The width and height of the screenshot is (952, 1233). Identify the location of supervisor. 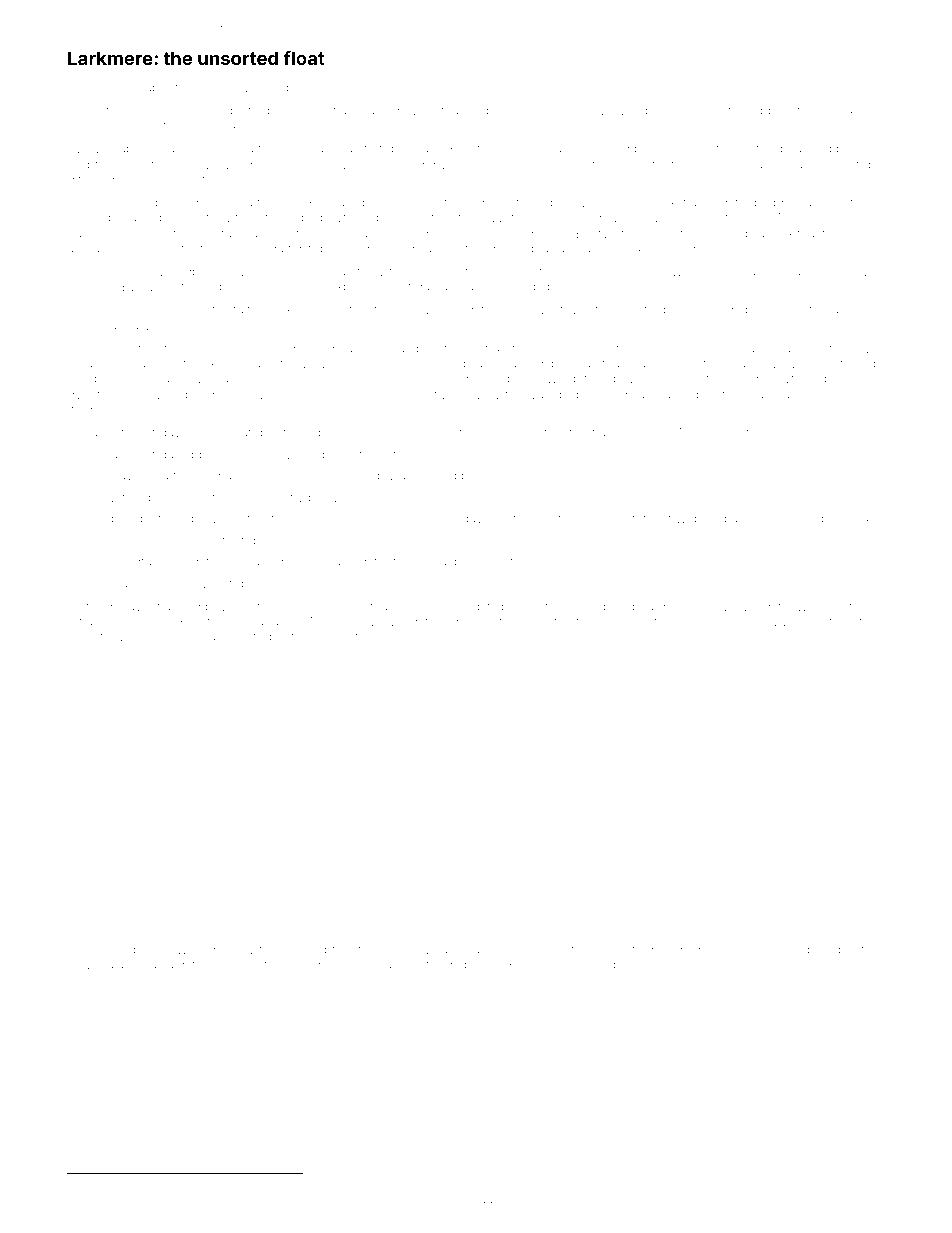
(208, 520).
